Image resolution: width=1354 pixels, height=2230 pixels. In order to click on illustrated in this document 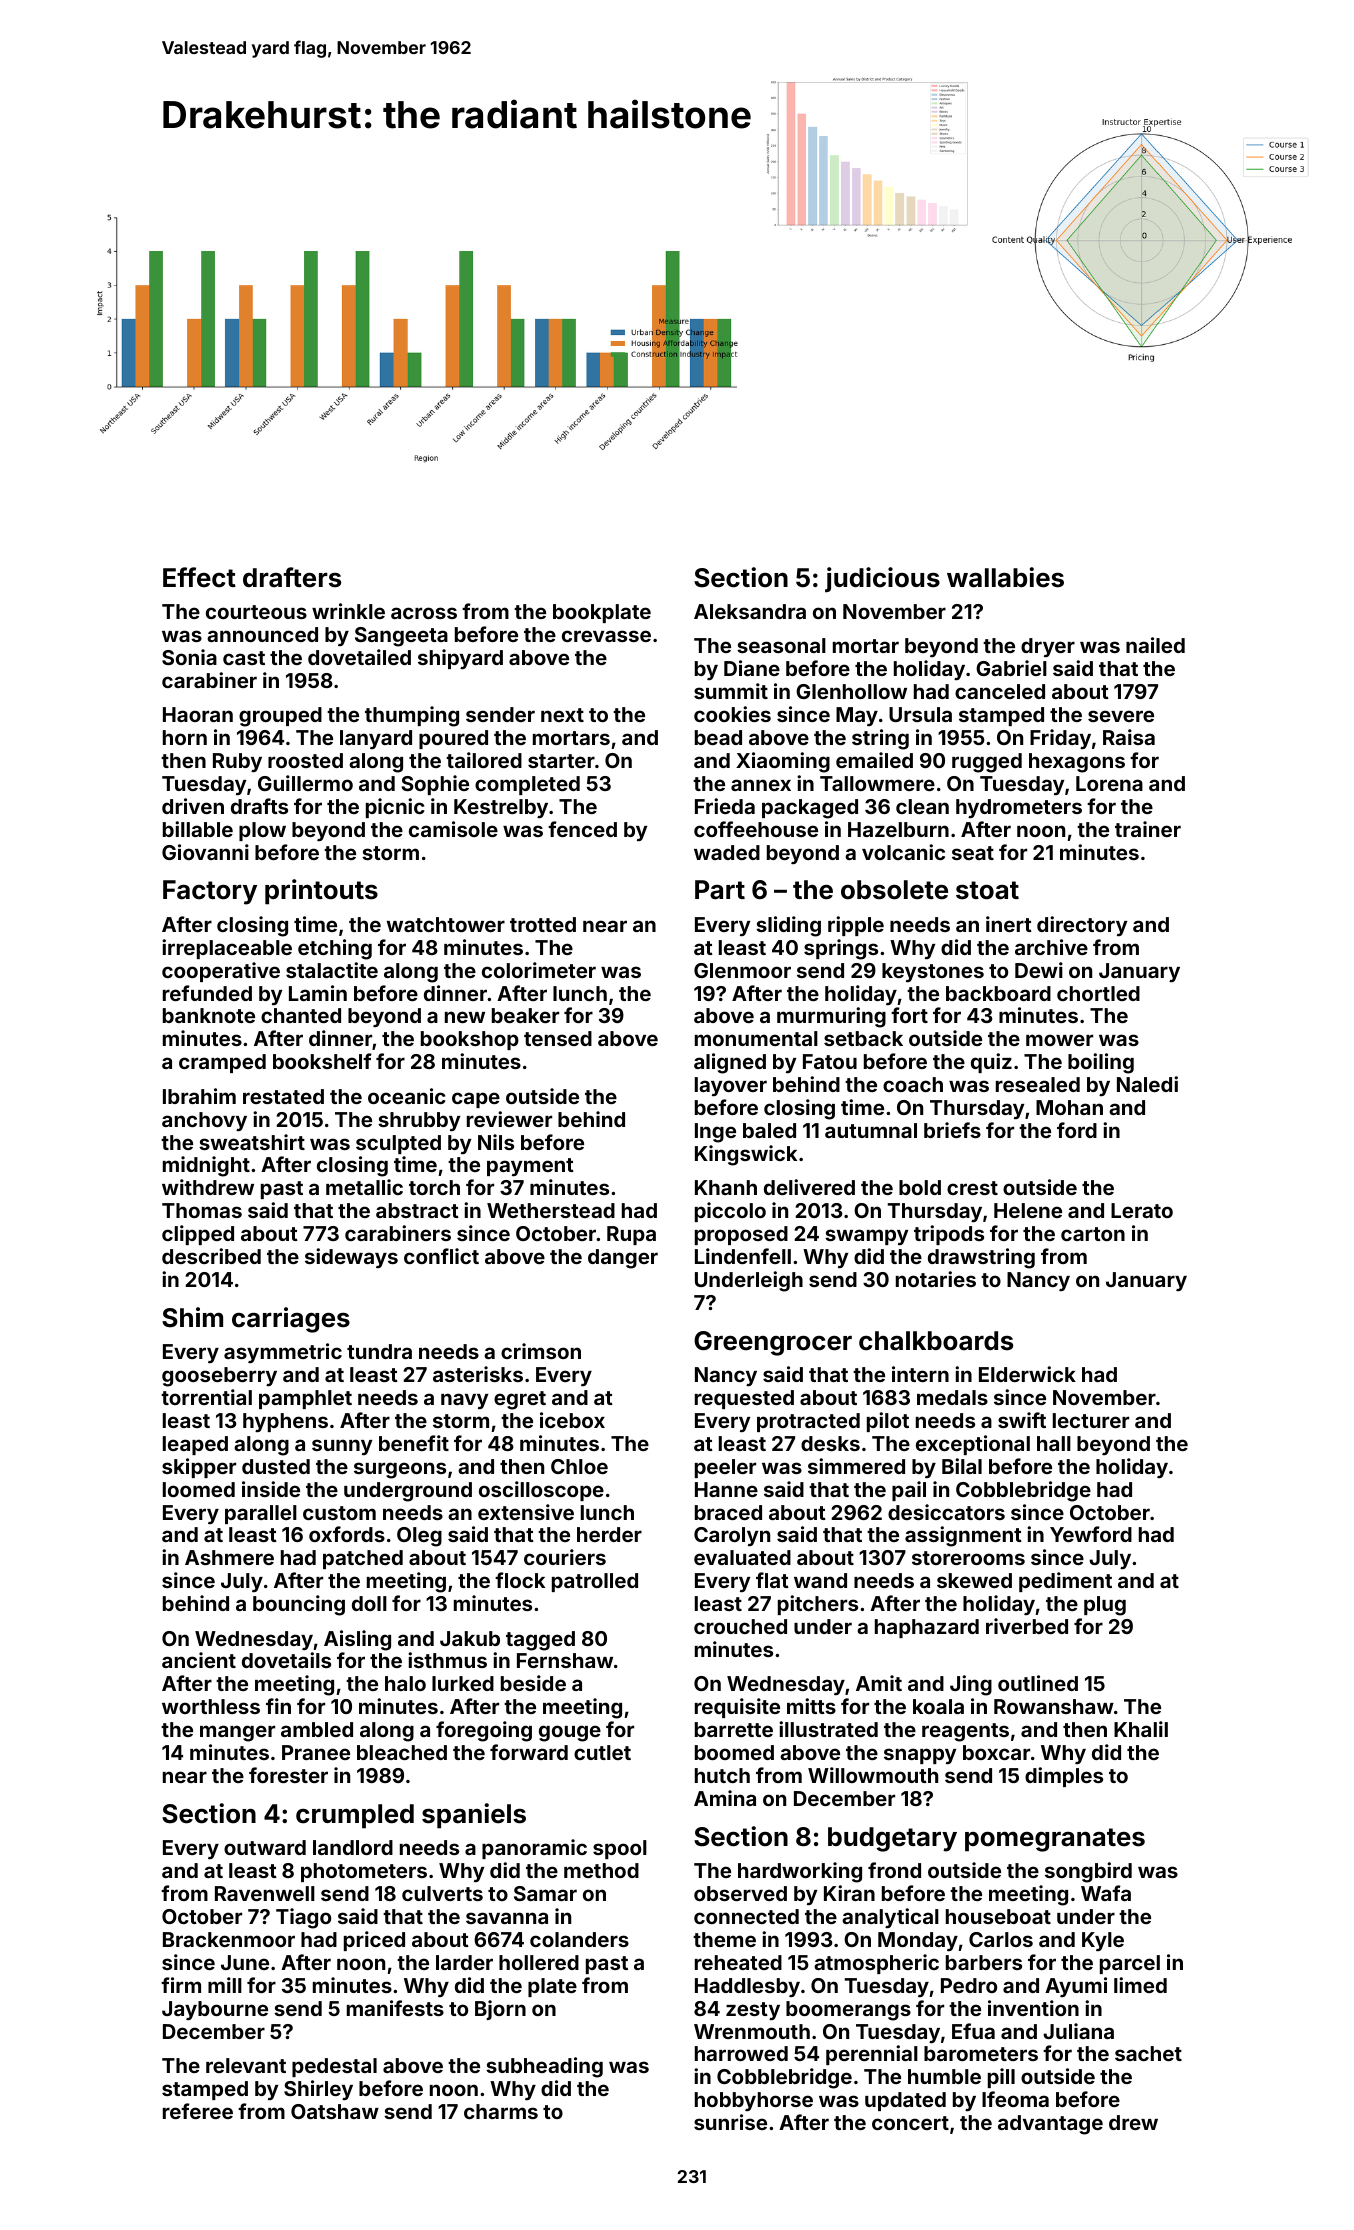, I will do `click(828, 1729)`.
